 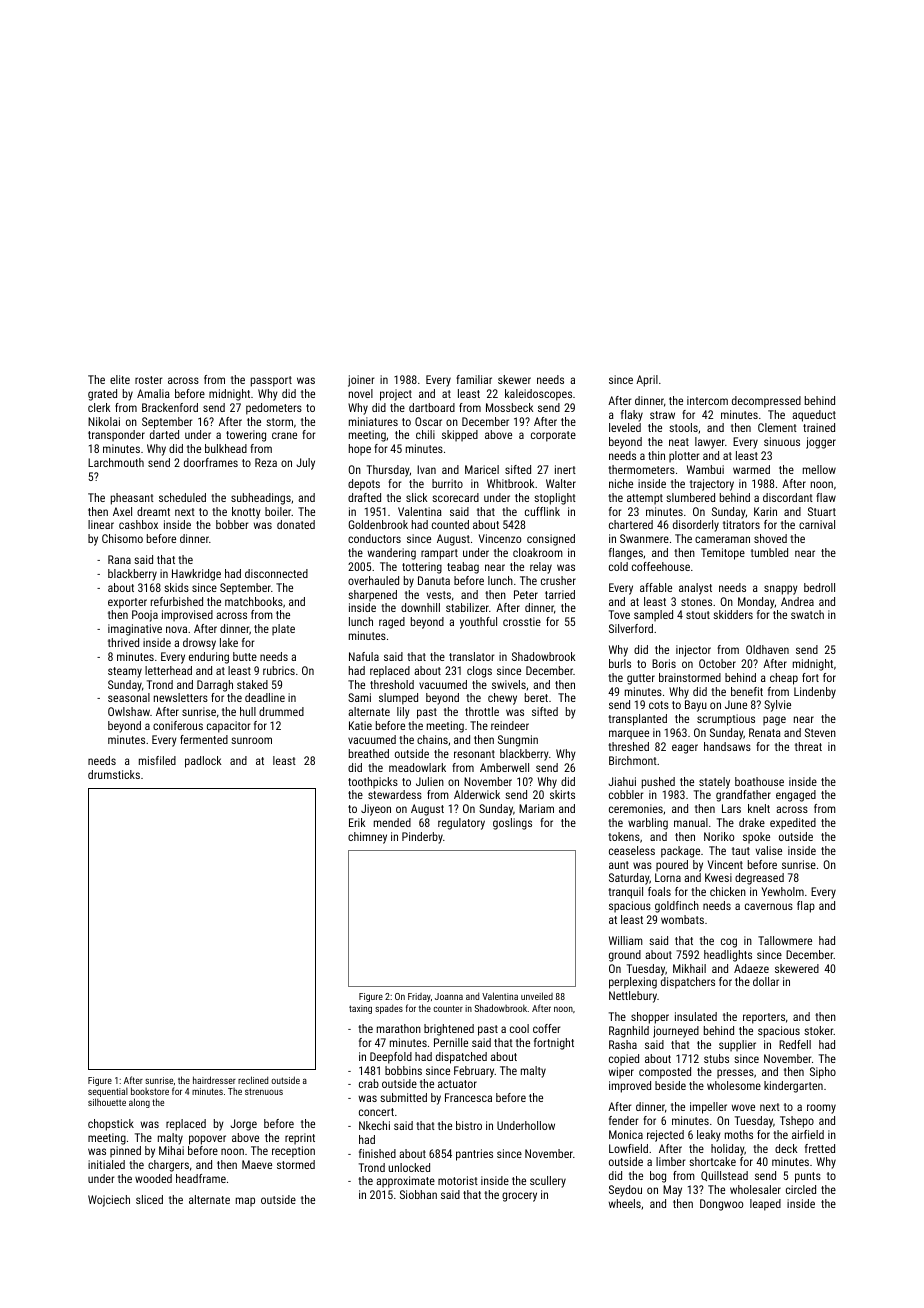 I want to click on grocery, so click(x=519, y=1197).
